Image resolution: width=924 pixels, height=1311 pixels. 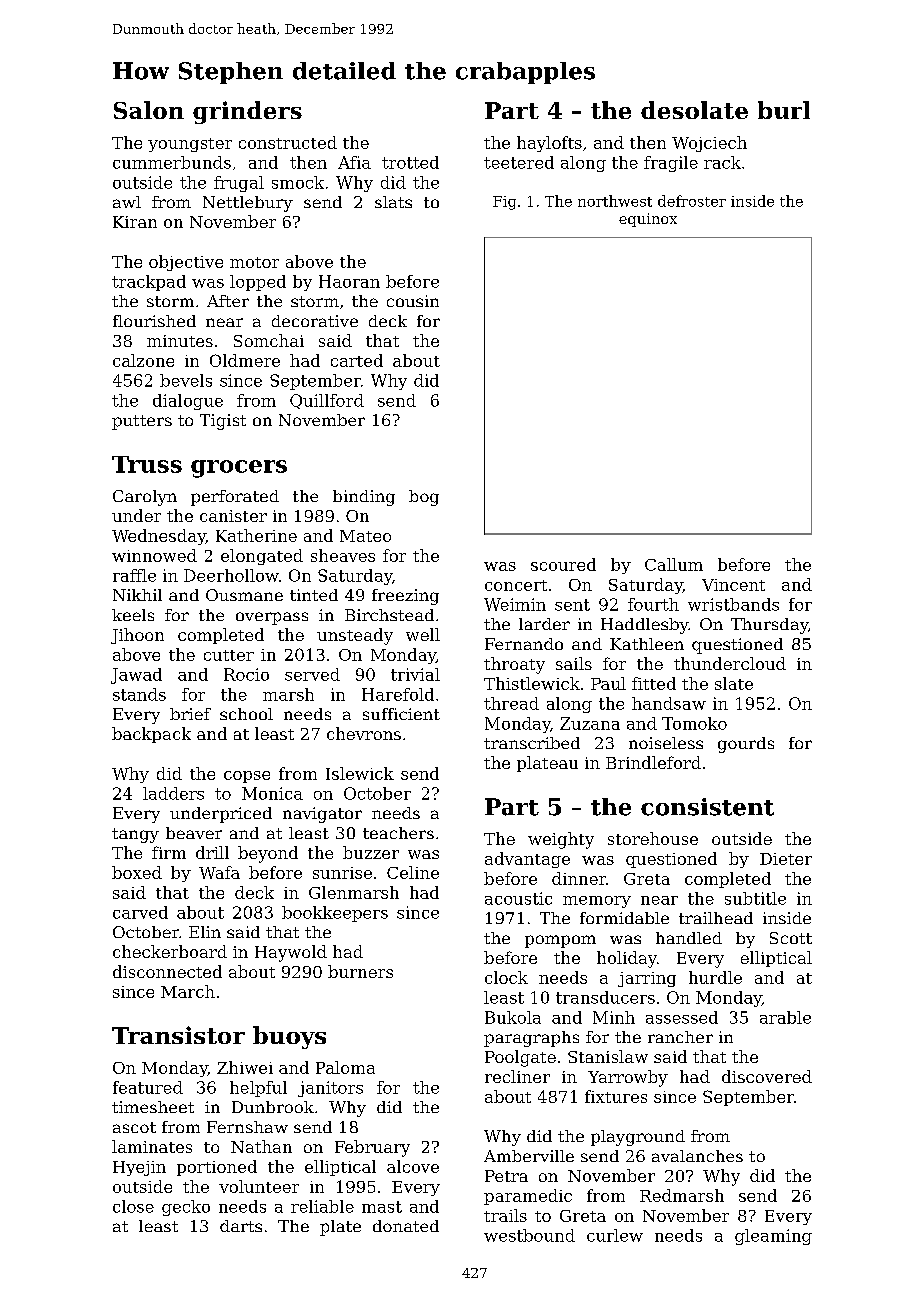 I want to click on bevels, so click(x=186, y=380).
